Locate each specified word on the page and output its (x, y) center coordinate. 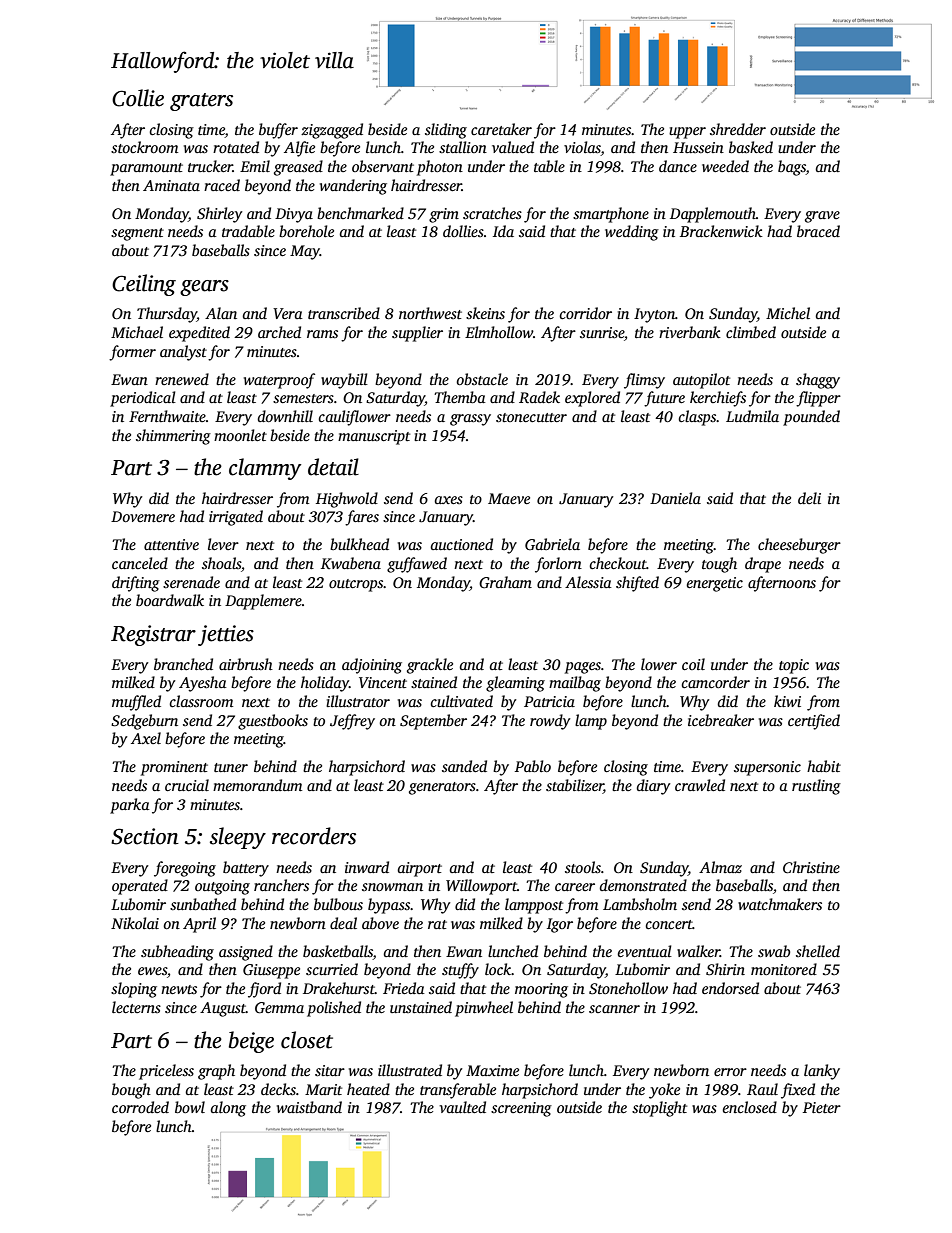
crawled (700, 785)
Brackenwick (721, 231)
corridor (585, 313)
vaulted (462, 1107)
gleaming (515, 684)
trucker (210, 166)
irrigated (236, 518)
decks (278, 1089)
